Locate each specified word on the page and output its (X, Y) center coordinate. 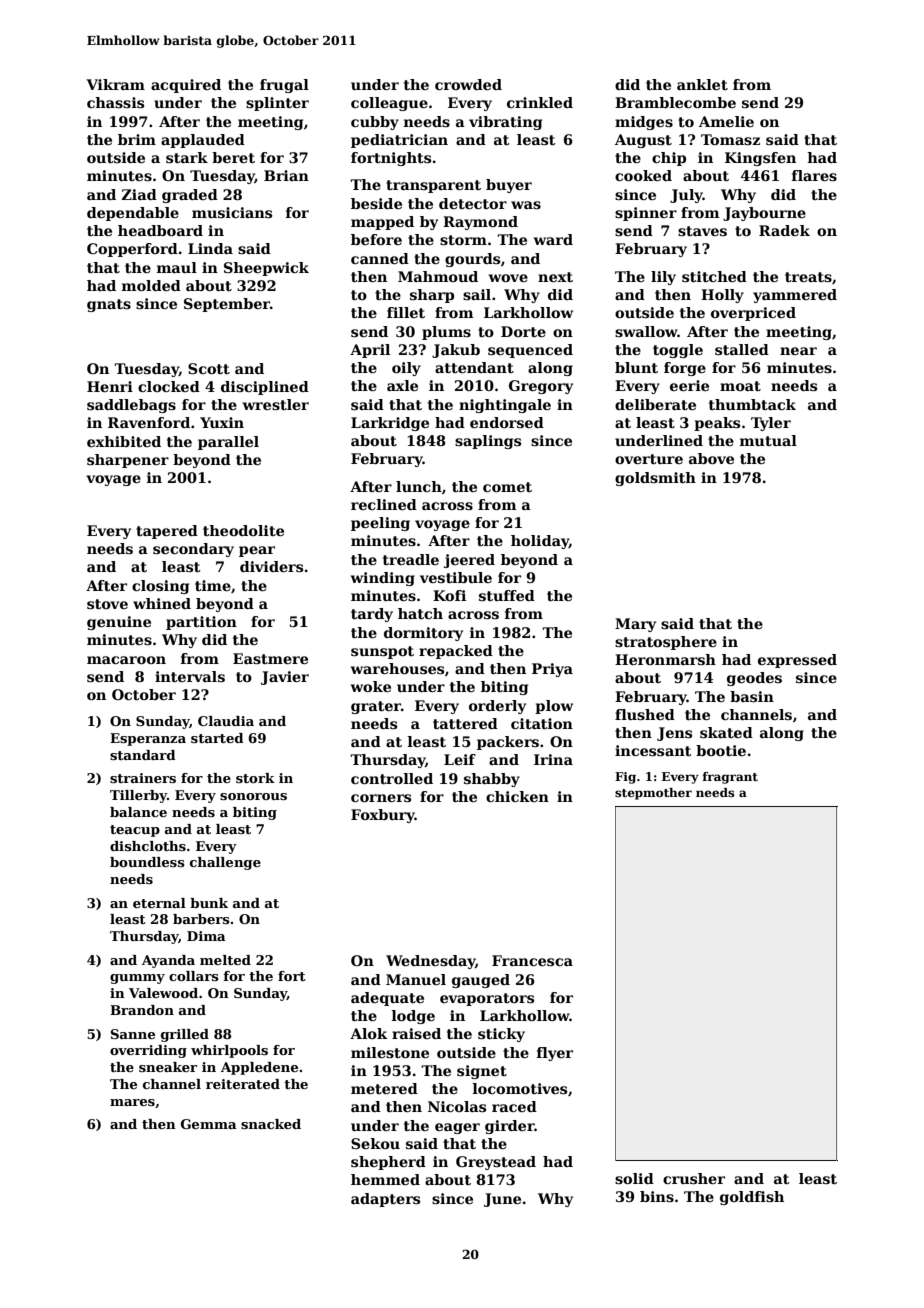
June (502, 1200)
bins (657, 1196)
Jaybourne (764, 214)
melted (225, 960)
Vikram (115, 84)
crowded (468, 84)
